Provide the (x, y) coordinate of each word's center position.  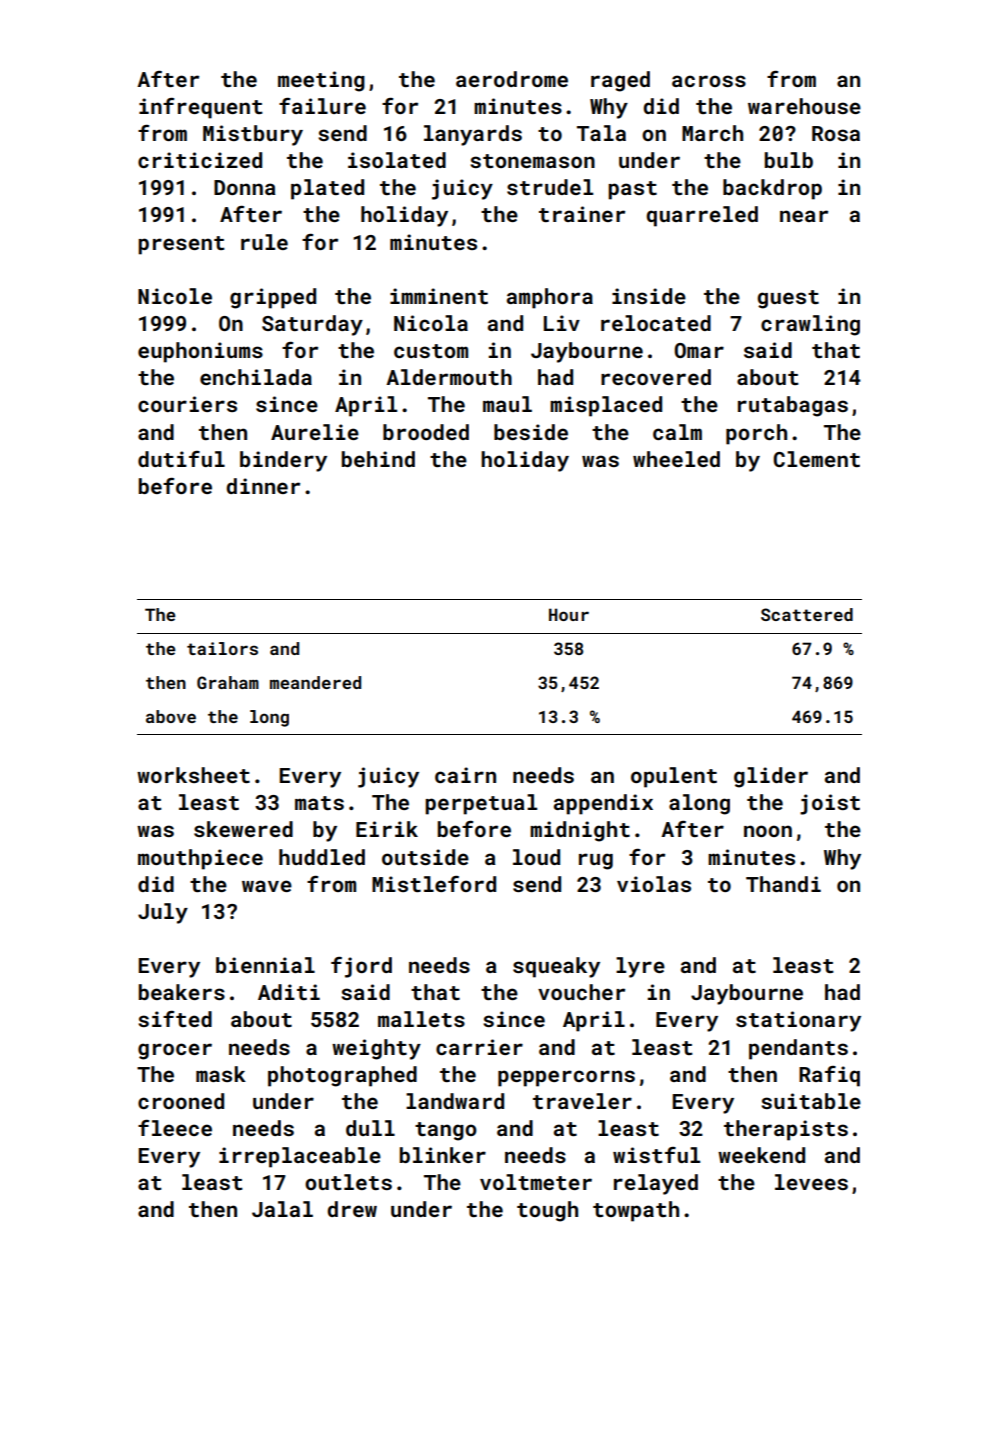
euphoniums (200, 352)
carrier (479, 1047)
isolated (397, 160)
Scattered (807, 614)
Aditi (289, 992)
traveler (582, 1101)
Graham (228, 682)
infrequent (201, 108)
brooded (426, 432)
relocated (656, 323)
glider (771, 777)
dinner (263, 486)
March (712, 133)
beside (531, 432)
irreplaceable (300, 1157)
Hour (569, 614)
